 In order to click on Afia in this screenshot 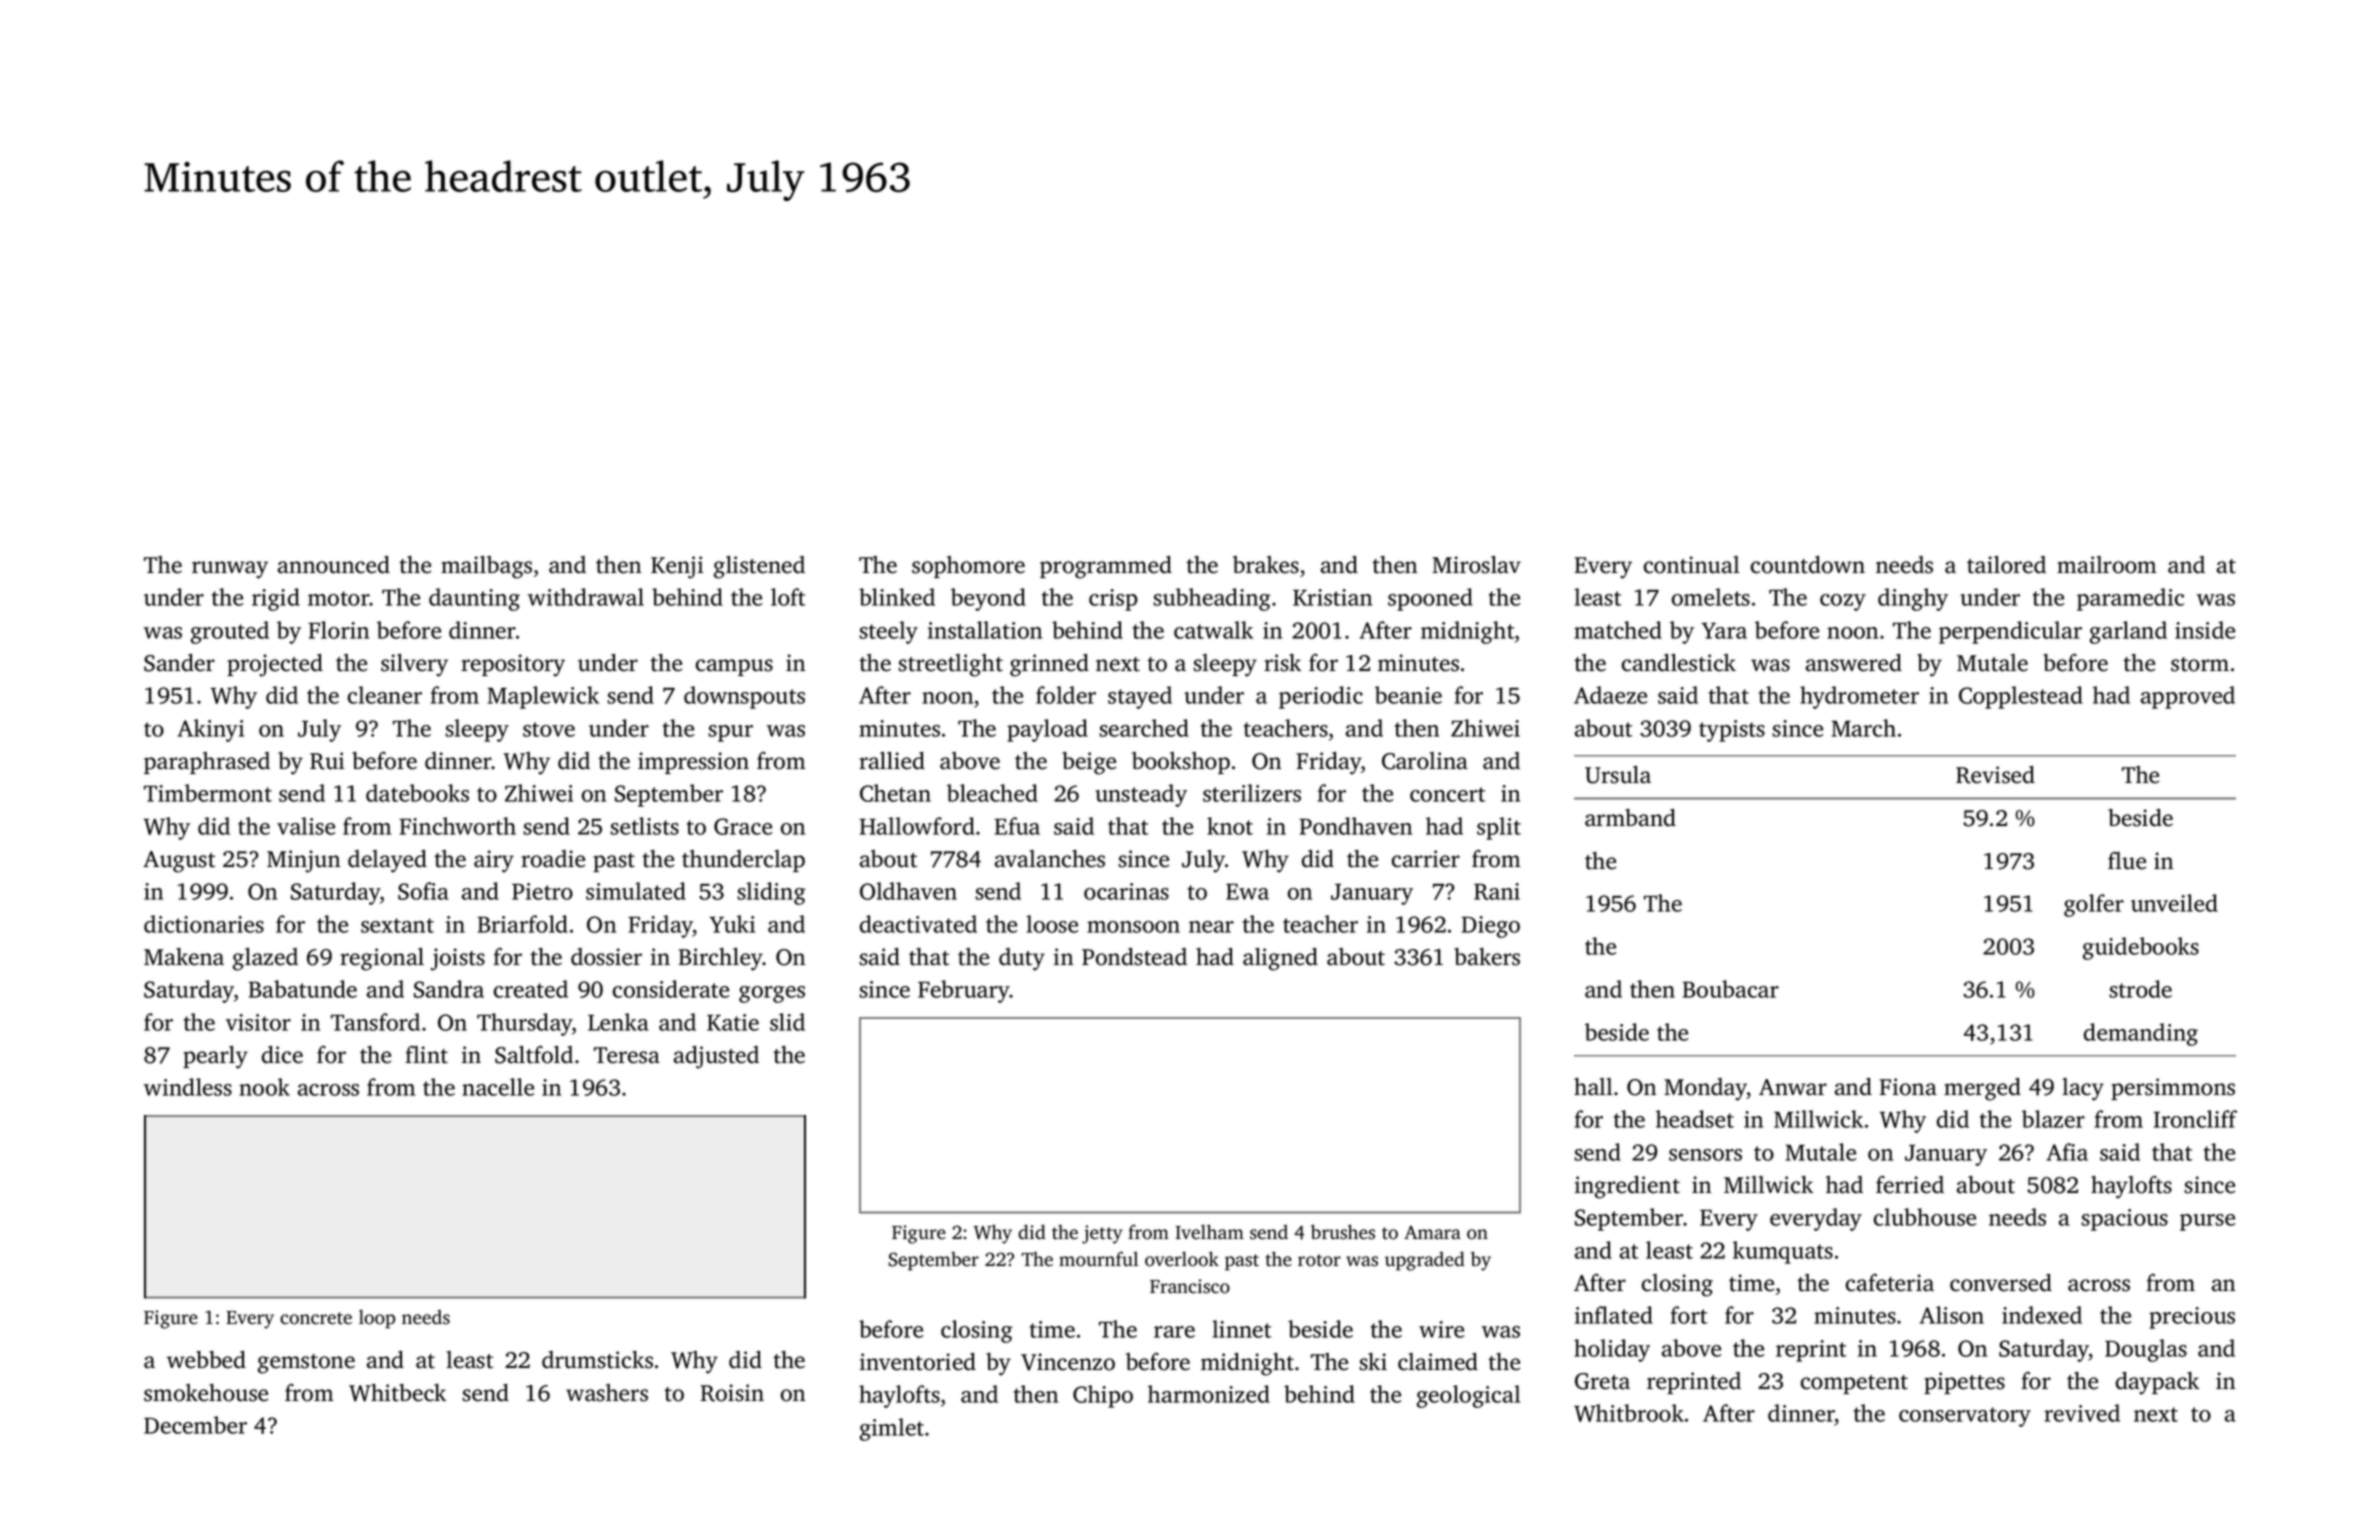, I will do `click(2067, 1152)`.
